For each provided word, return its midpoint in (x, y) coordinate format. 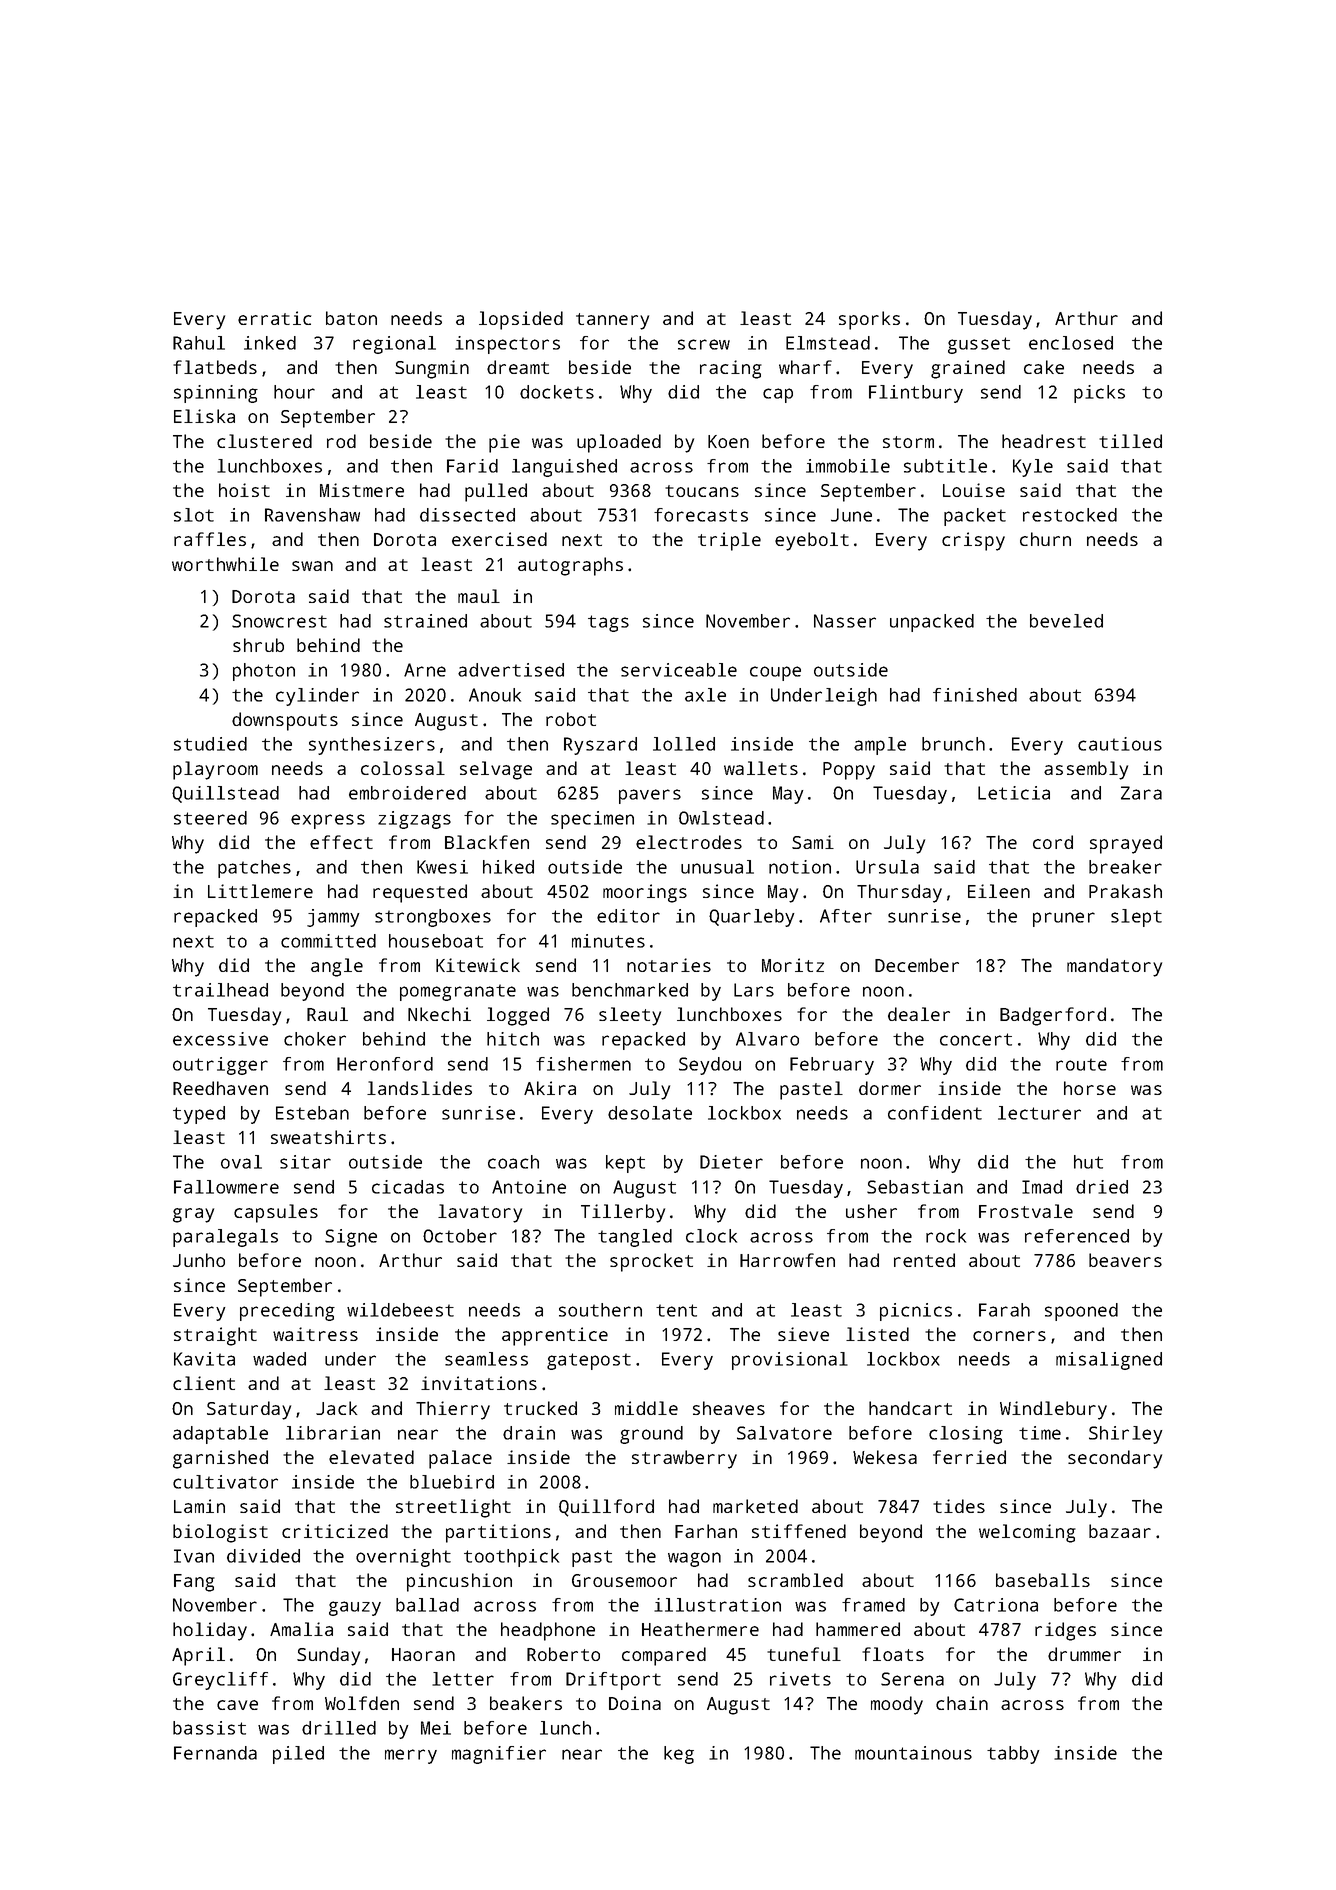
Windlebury (1053, 1410)
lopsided (521, 320)
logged (518, 1016)
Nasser (845, 621)
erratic (274, 318)
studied (210, 744)
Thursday (899, 893)
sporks (869, 320)
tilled (1130, 441)
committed (328, 941)
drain (529, 1433)
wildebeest (400, 1310)
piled (298, 1755)
